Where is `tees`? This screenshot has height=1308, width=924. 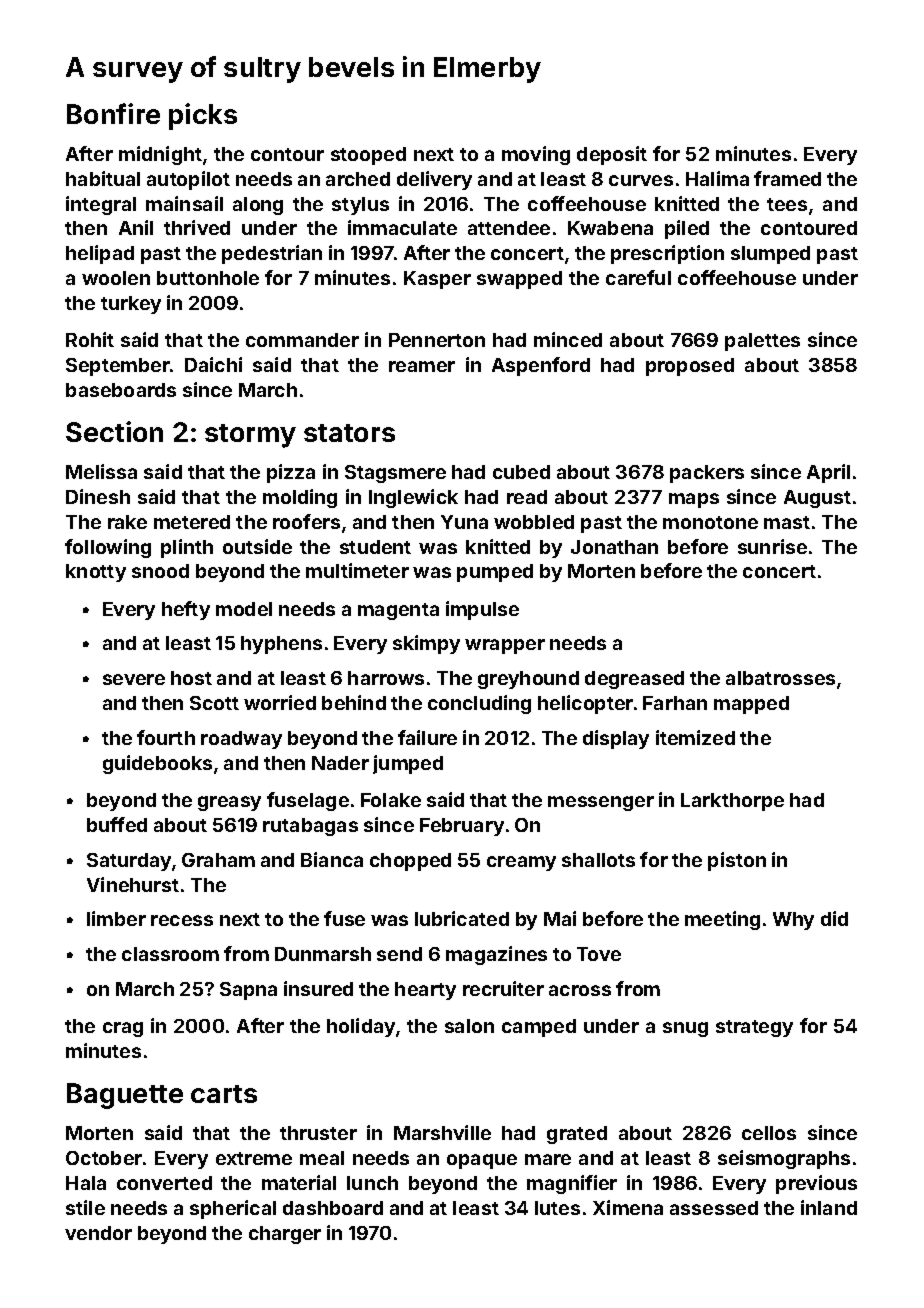 tees is located at coordinates (787, 204).
